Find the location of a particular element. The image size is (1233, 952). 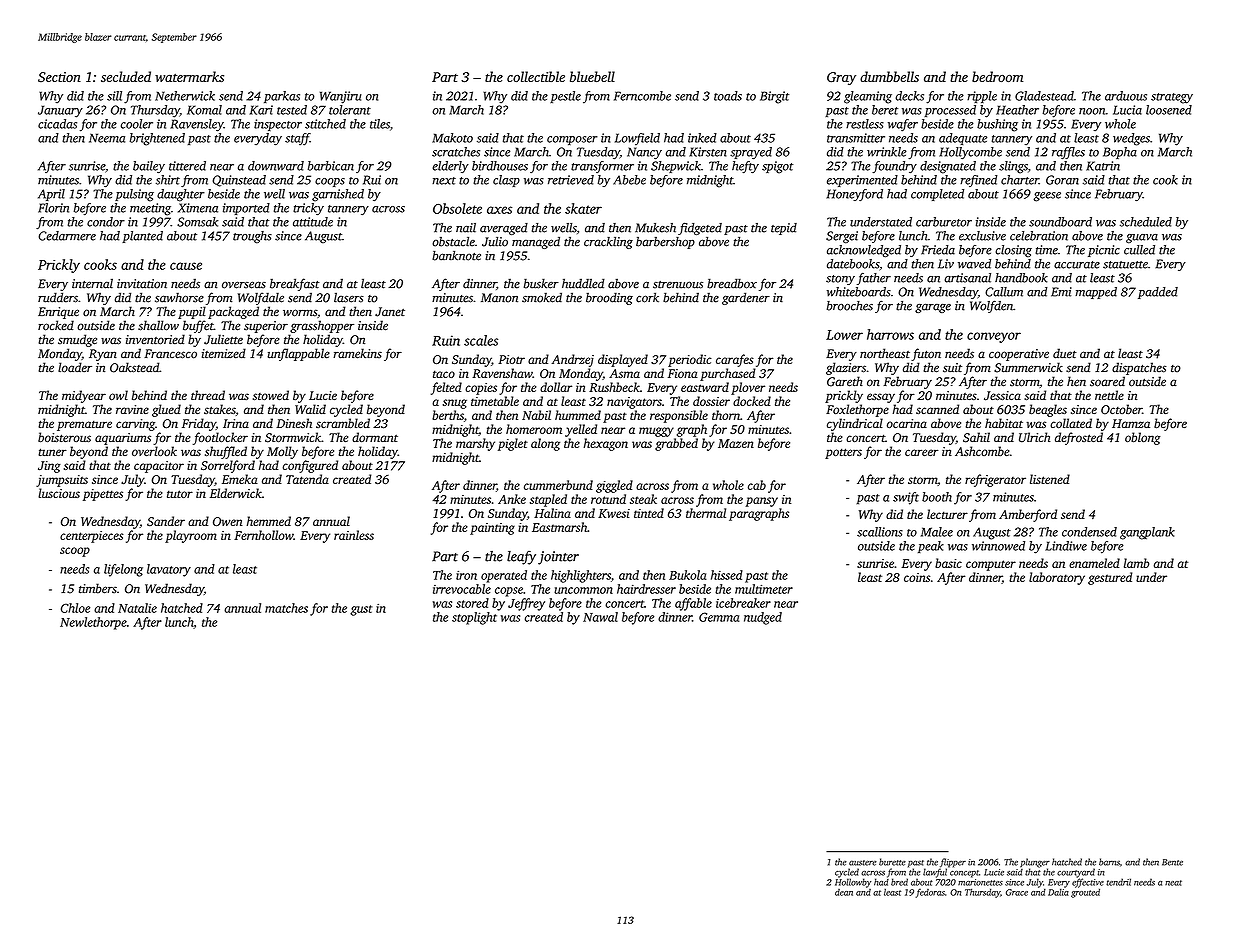

dean is located at coordinates (844, 892).
